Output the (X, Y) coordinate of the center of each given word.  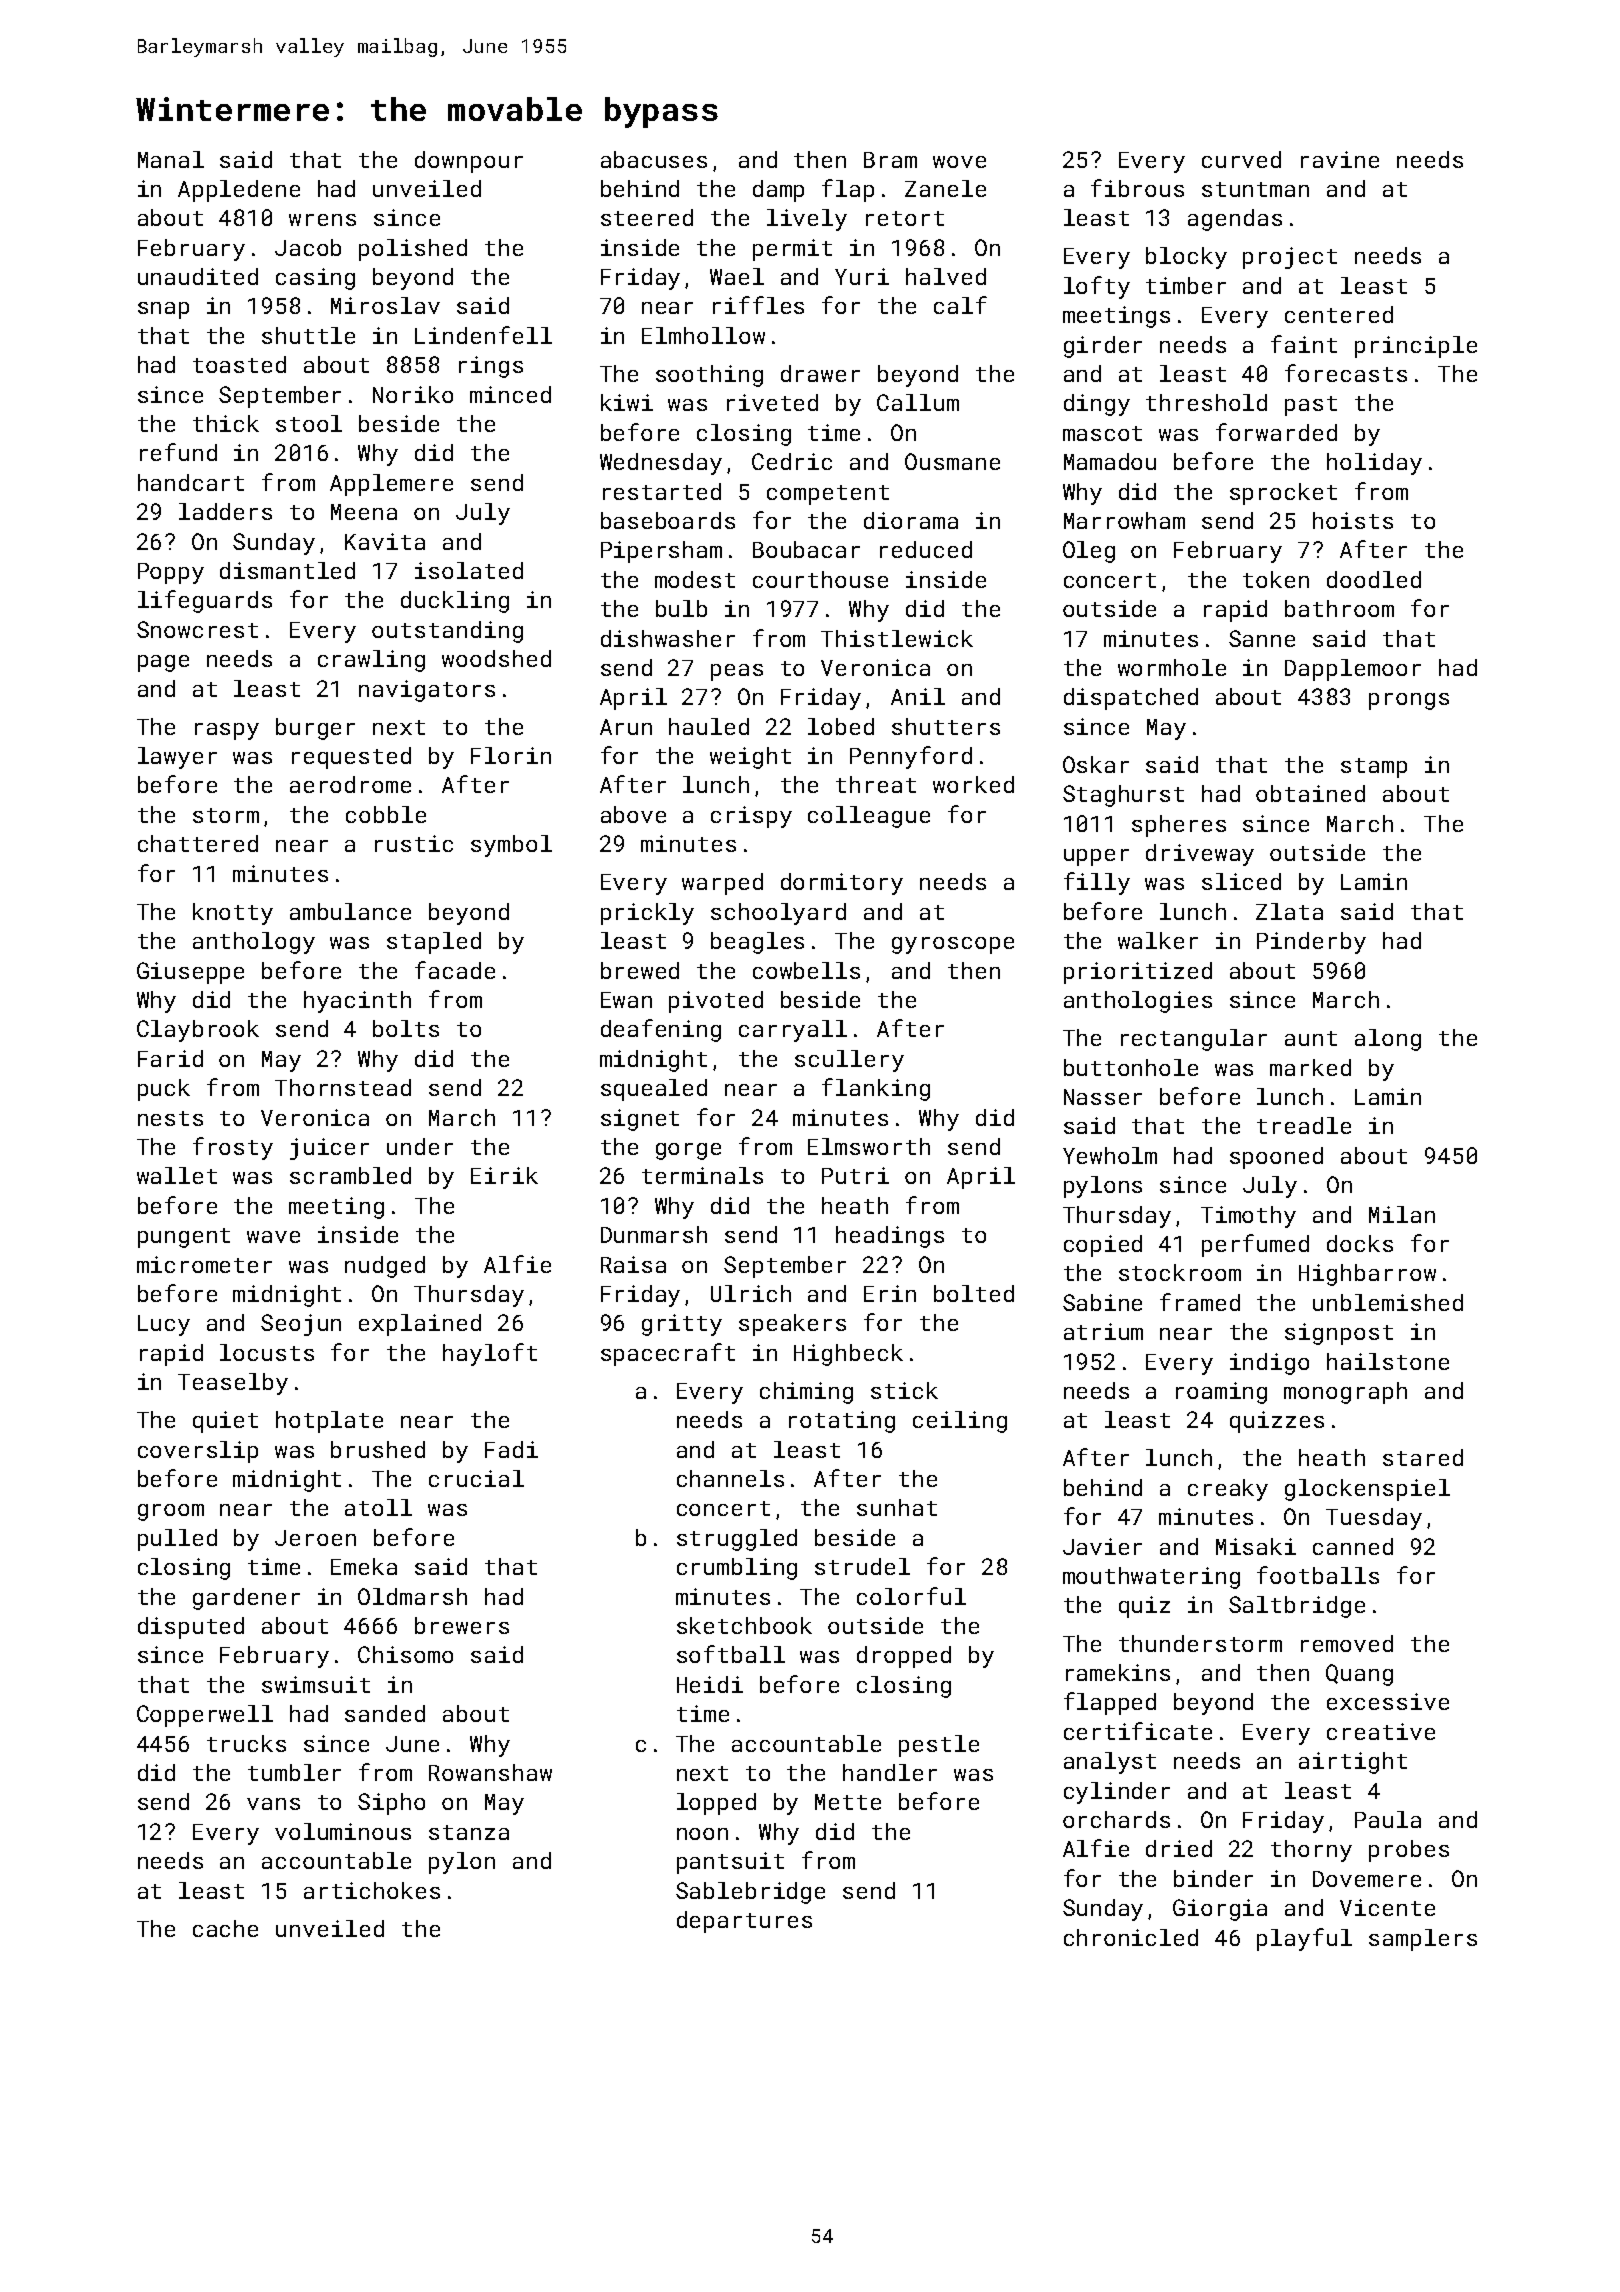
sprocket (1283, 494)
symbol (511, 846)
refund (178, 452)
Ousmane (952, 461)
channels (730, 1478)
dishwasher (668, 638)
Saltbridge (1297, 1607)
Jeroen (315, 1538)
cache (225, 1928)
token (1276, 579)
